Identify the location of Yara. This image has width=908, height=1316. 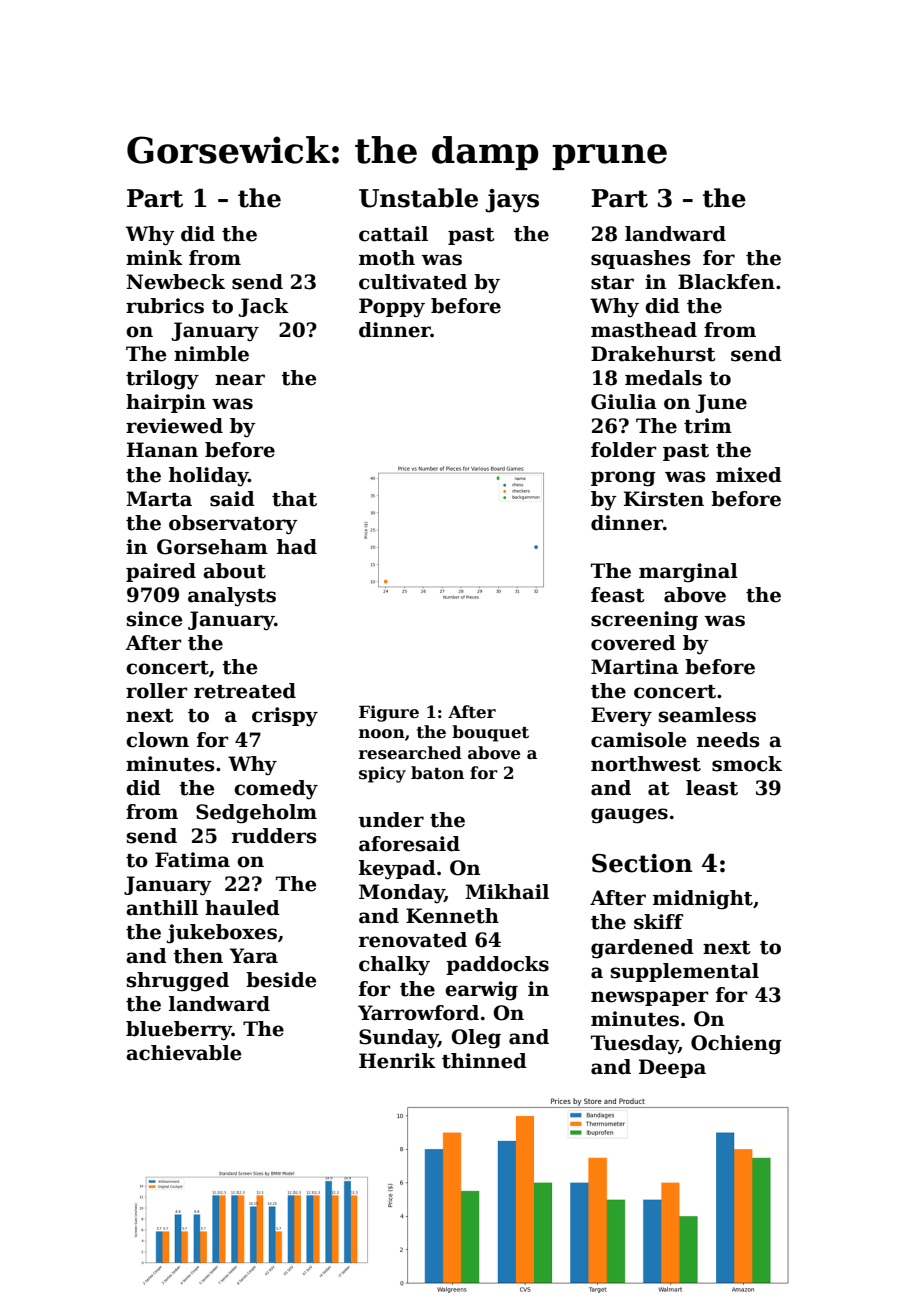
(254, 956).
